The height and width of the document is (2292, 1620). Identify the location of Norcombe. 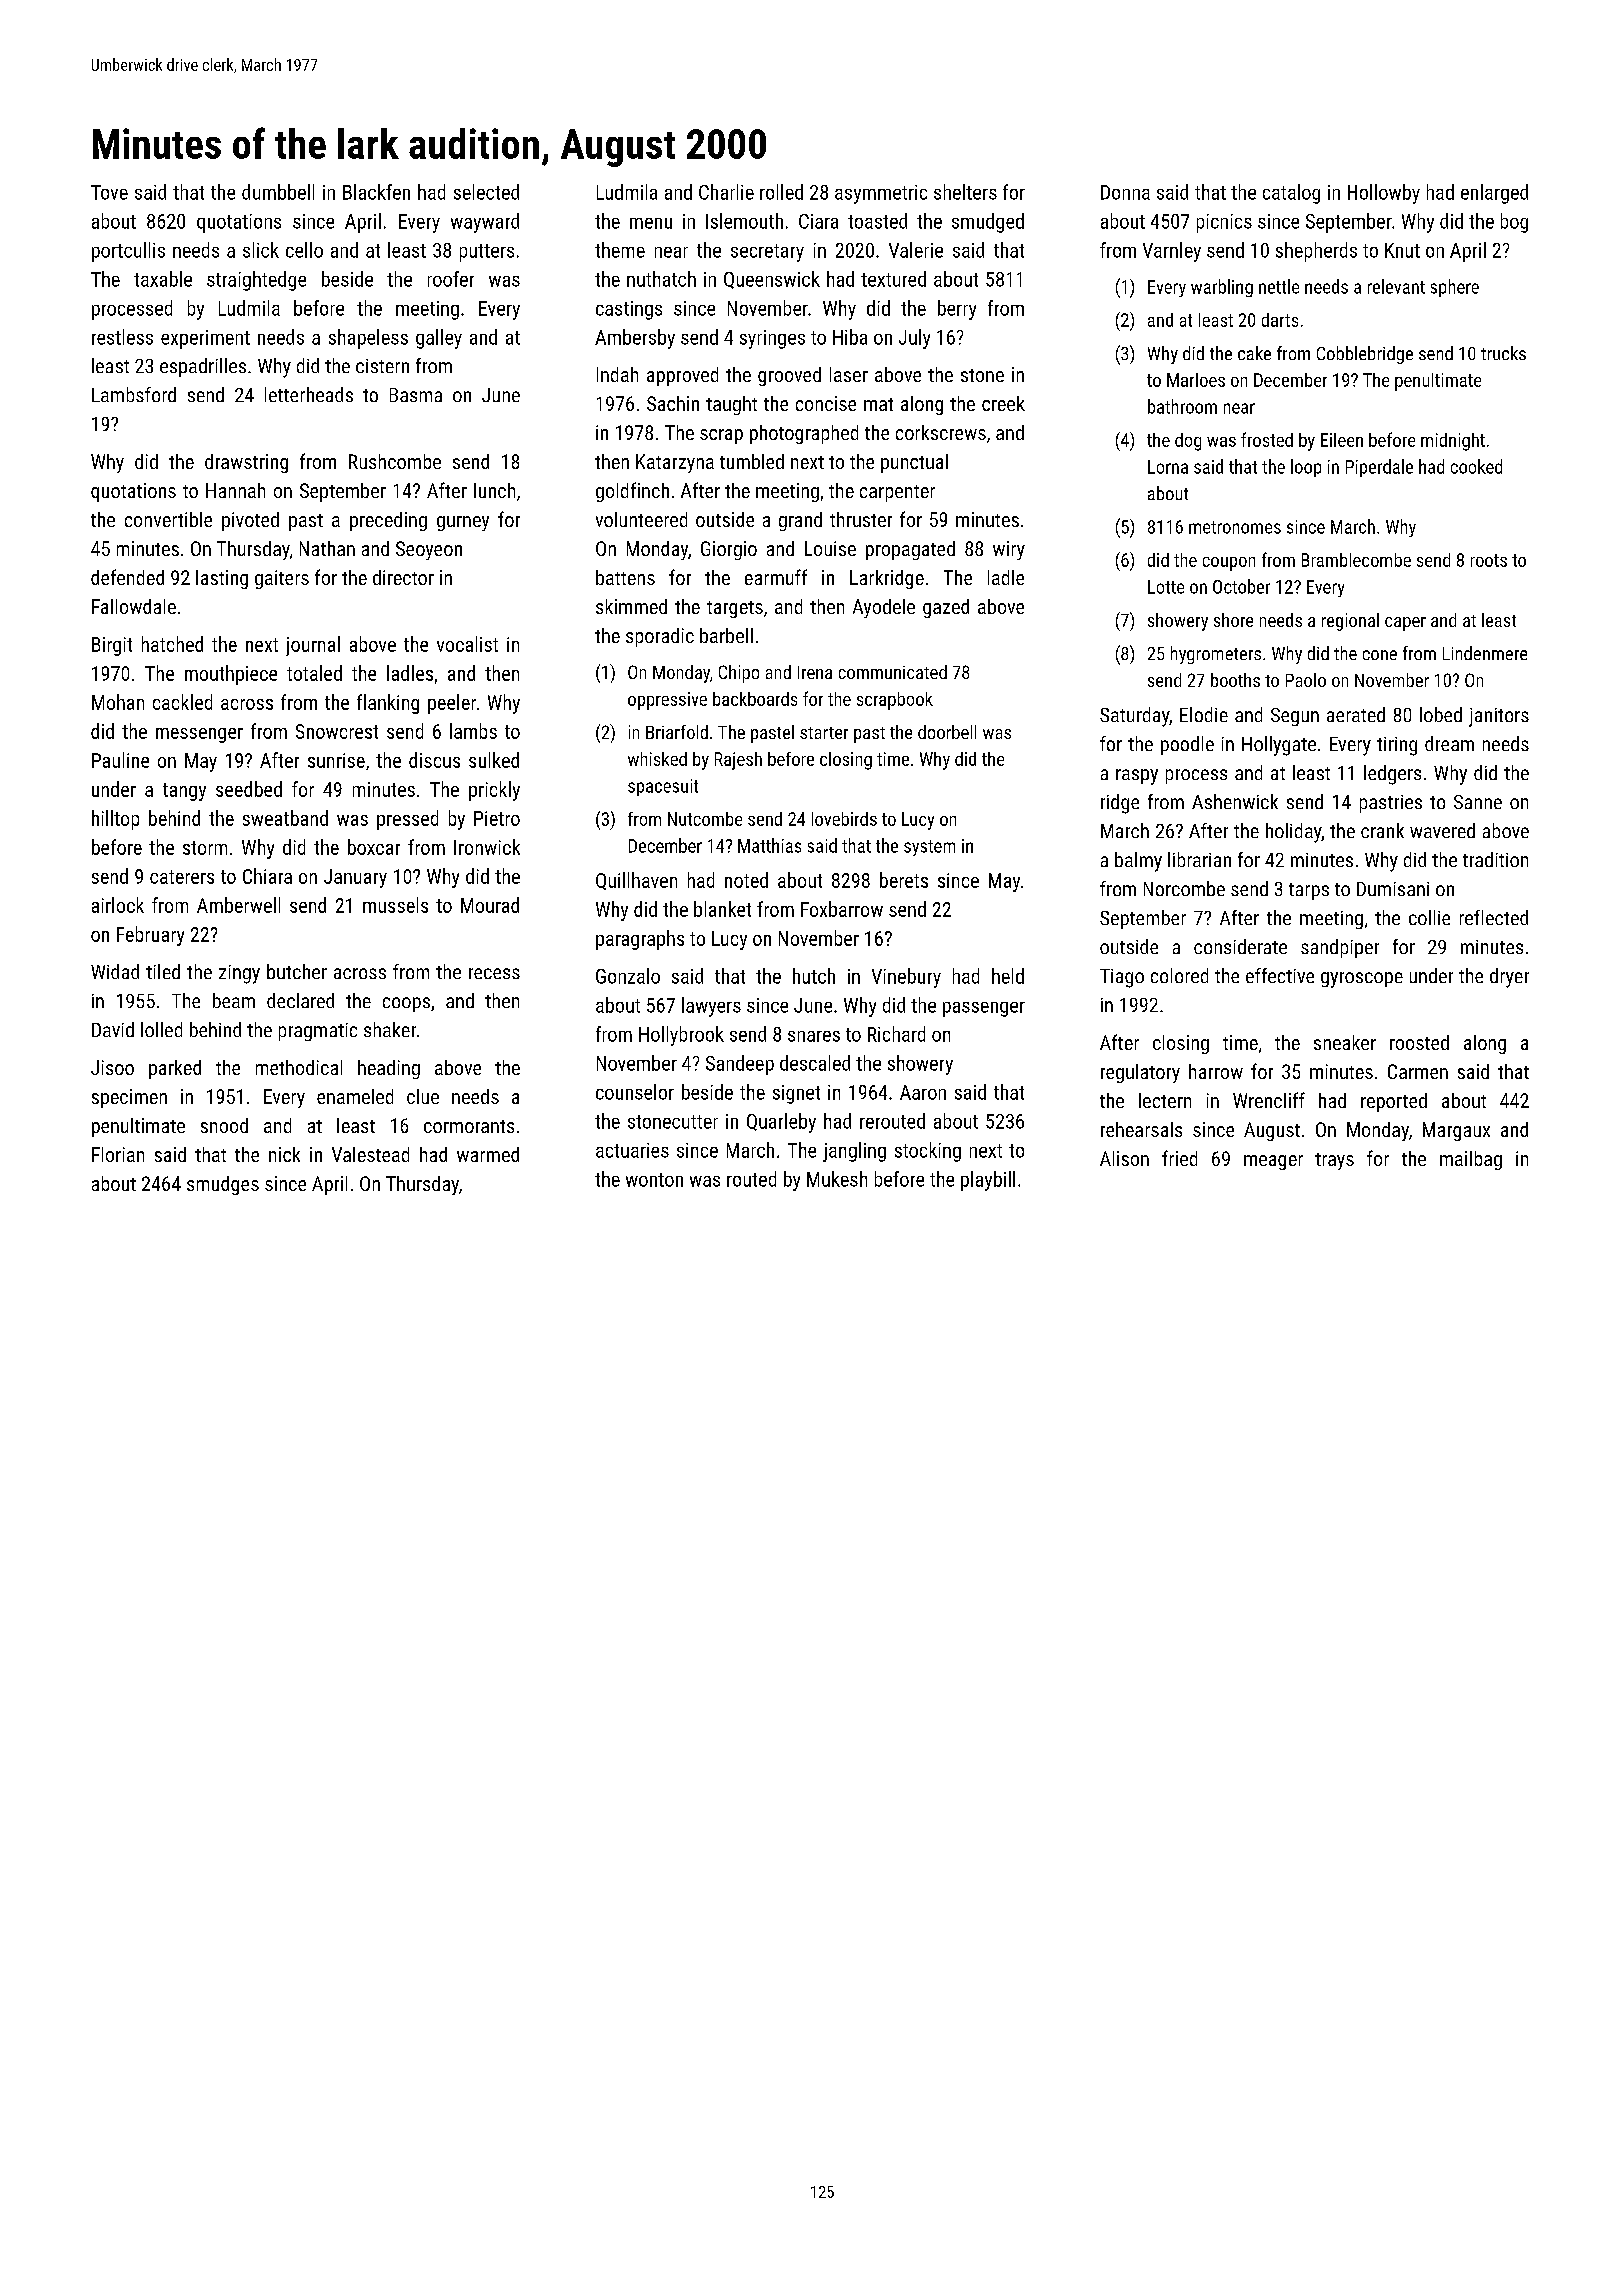
(1184, 888).
